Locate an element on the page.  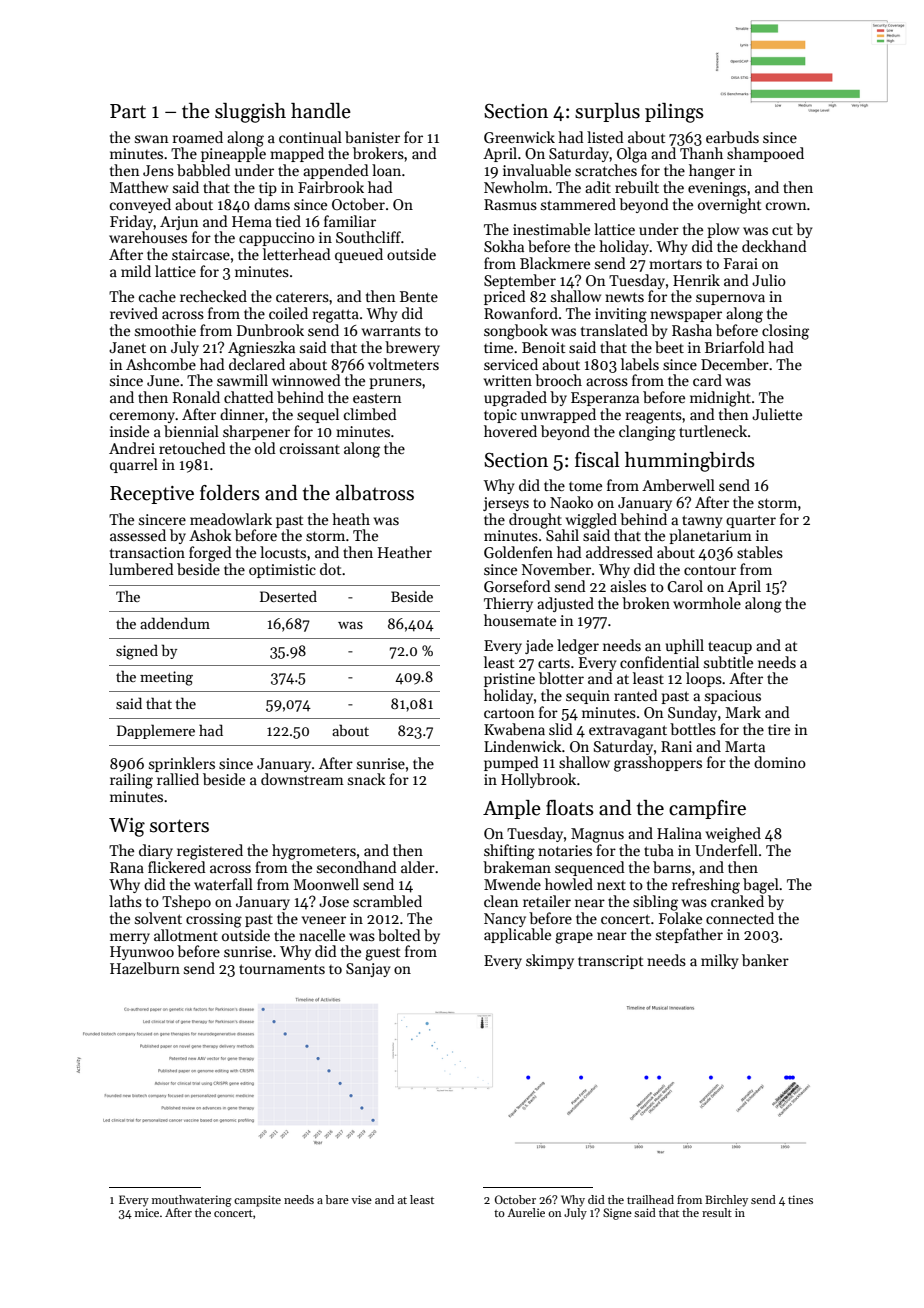
surplus is located at coordinates (607, 112).
